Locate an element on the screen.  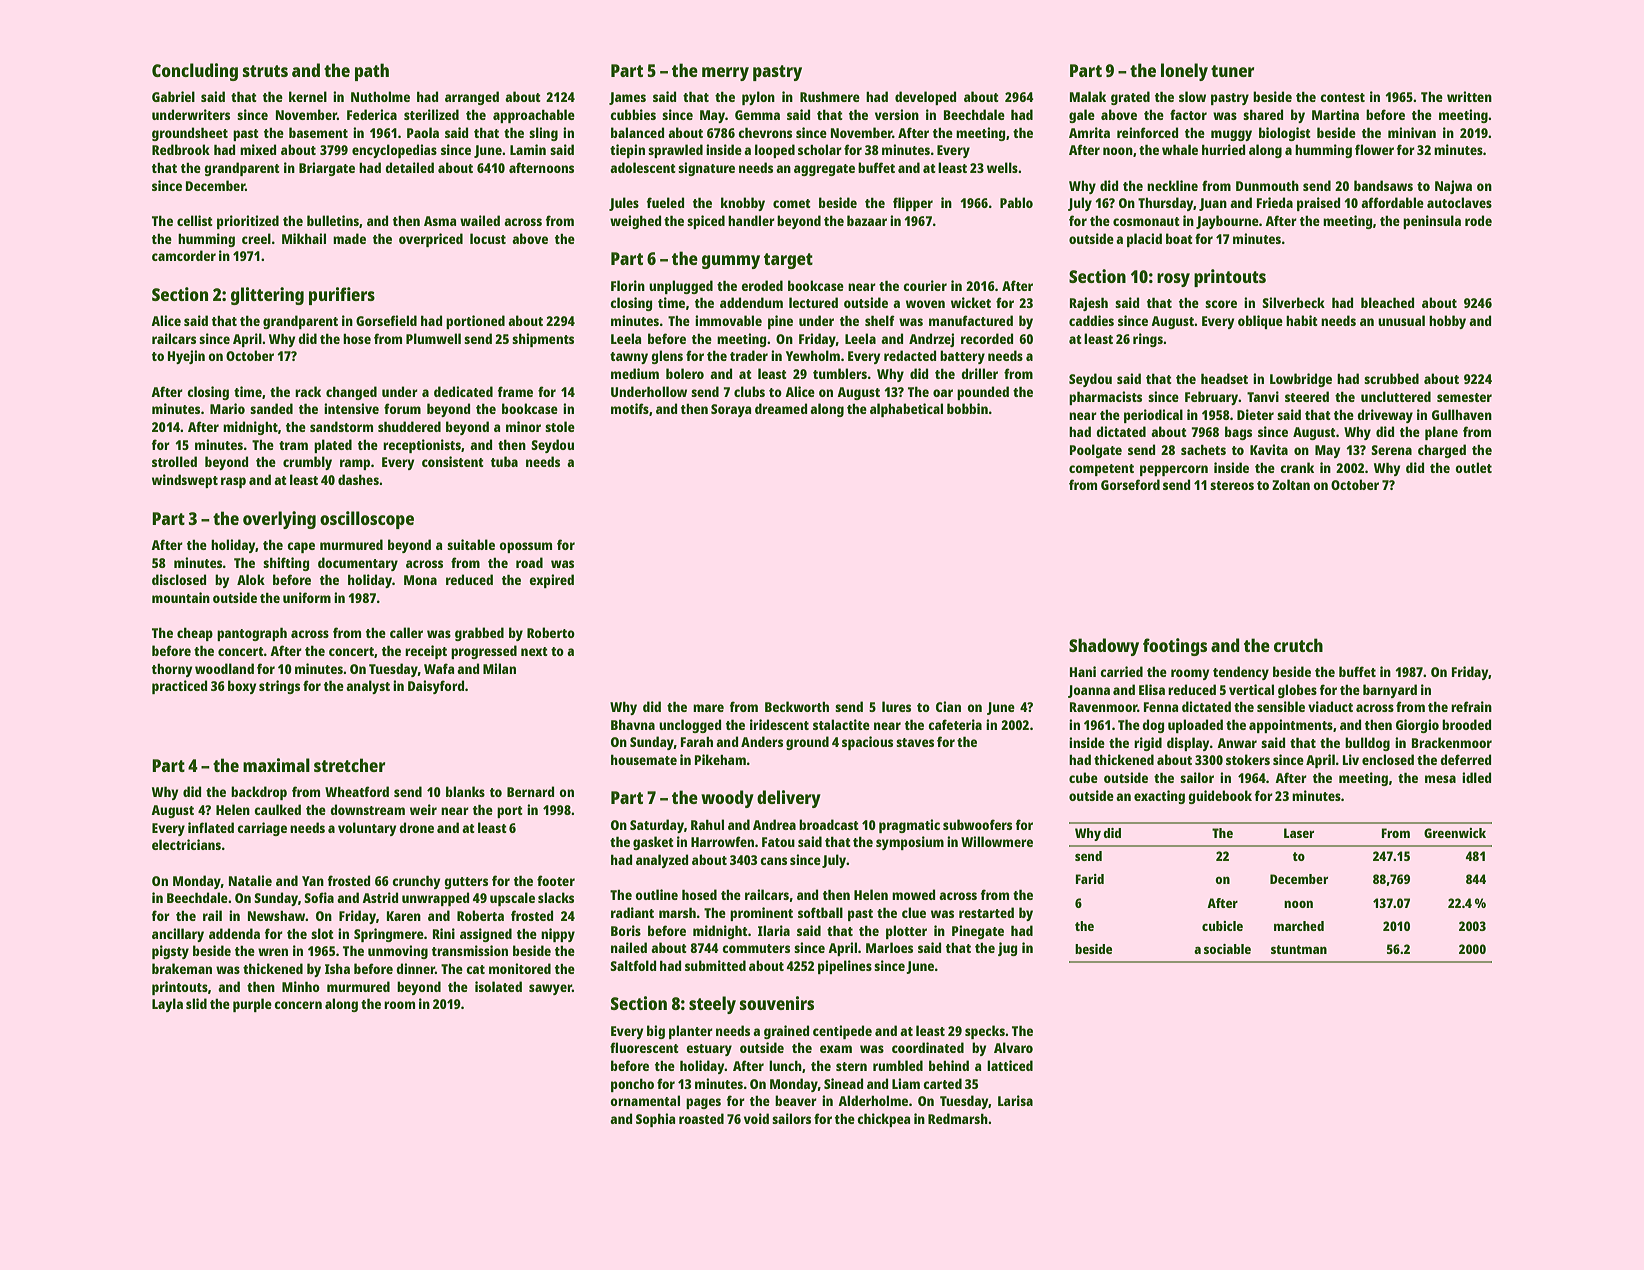
Silverbeck is located at coordinates (1293, 302).
